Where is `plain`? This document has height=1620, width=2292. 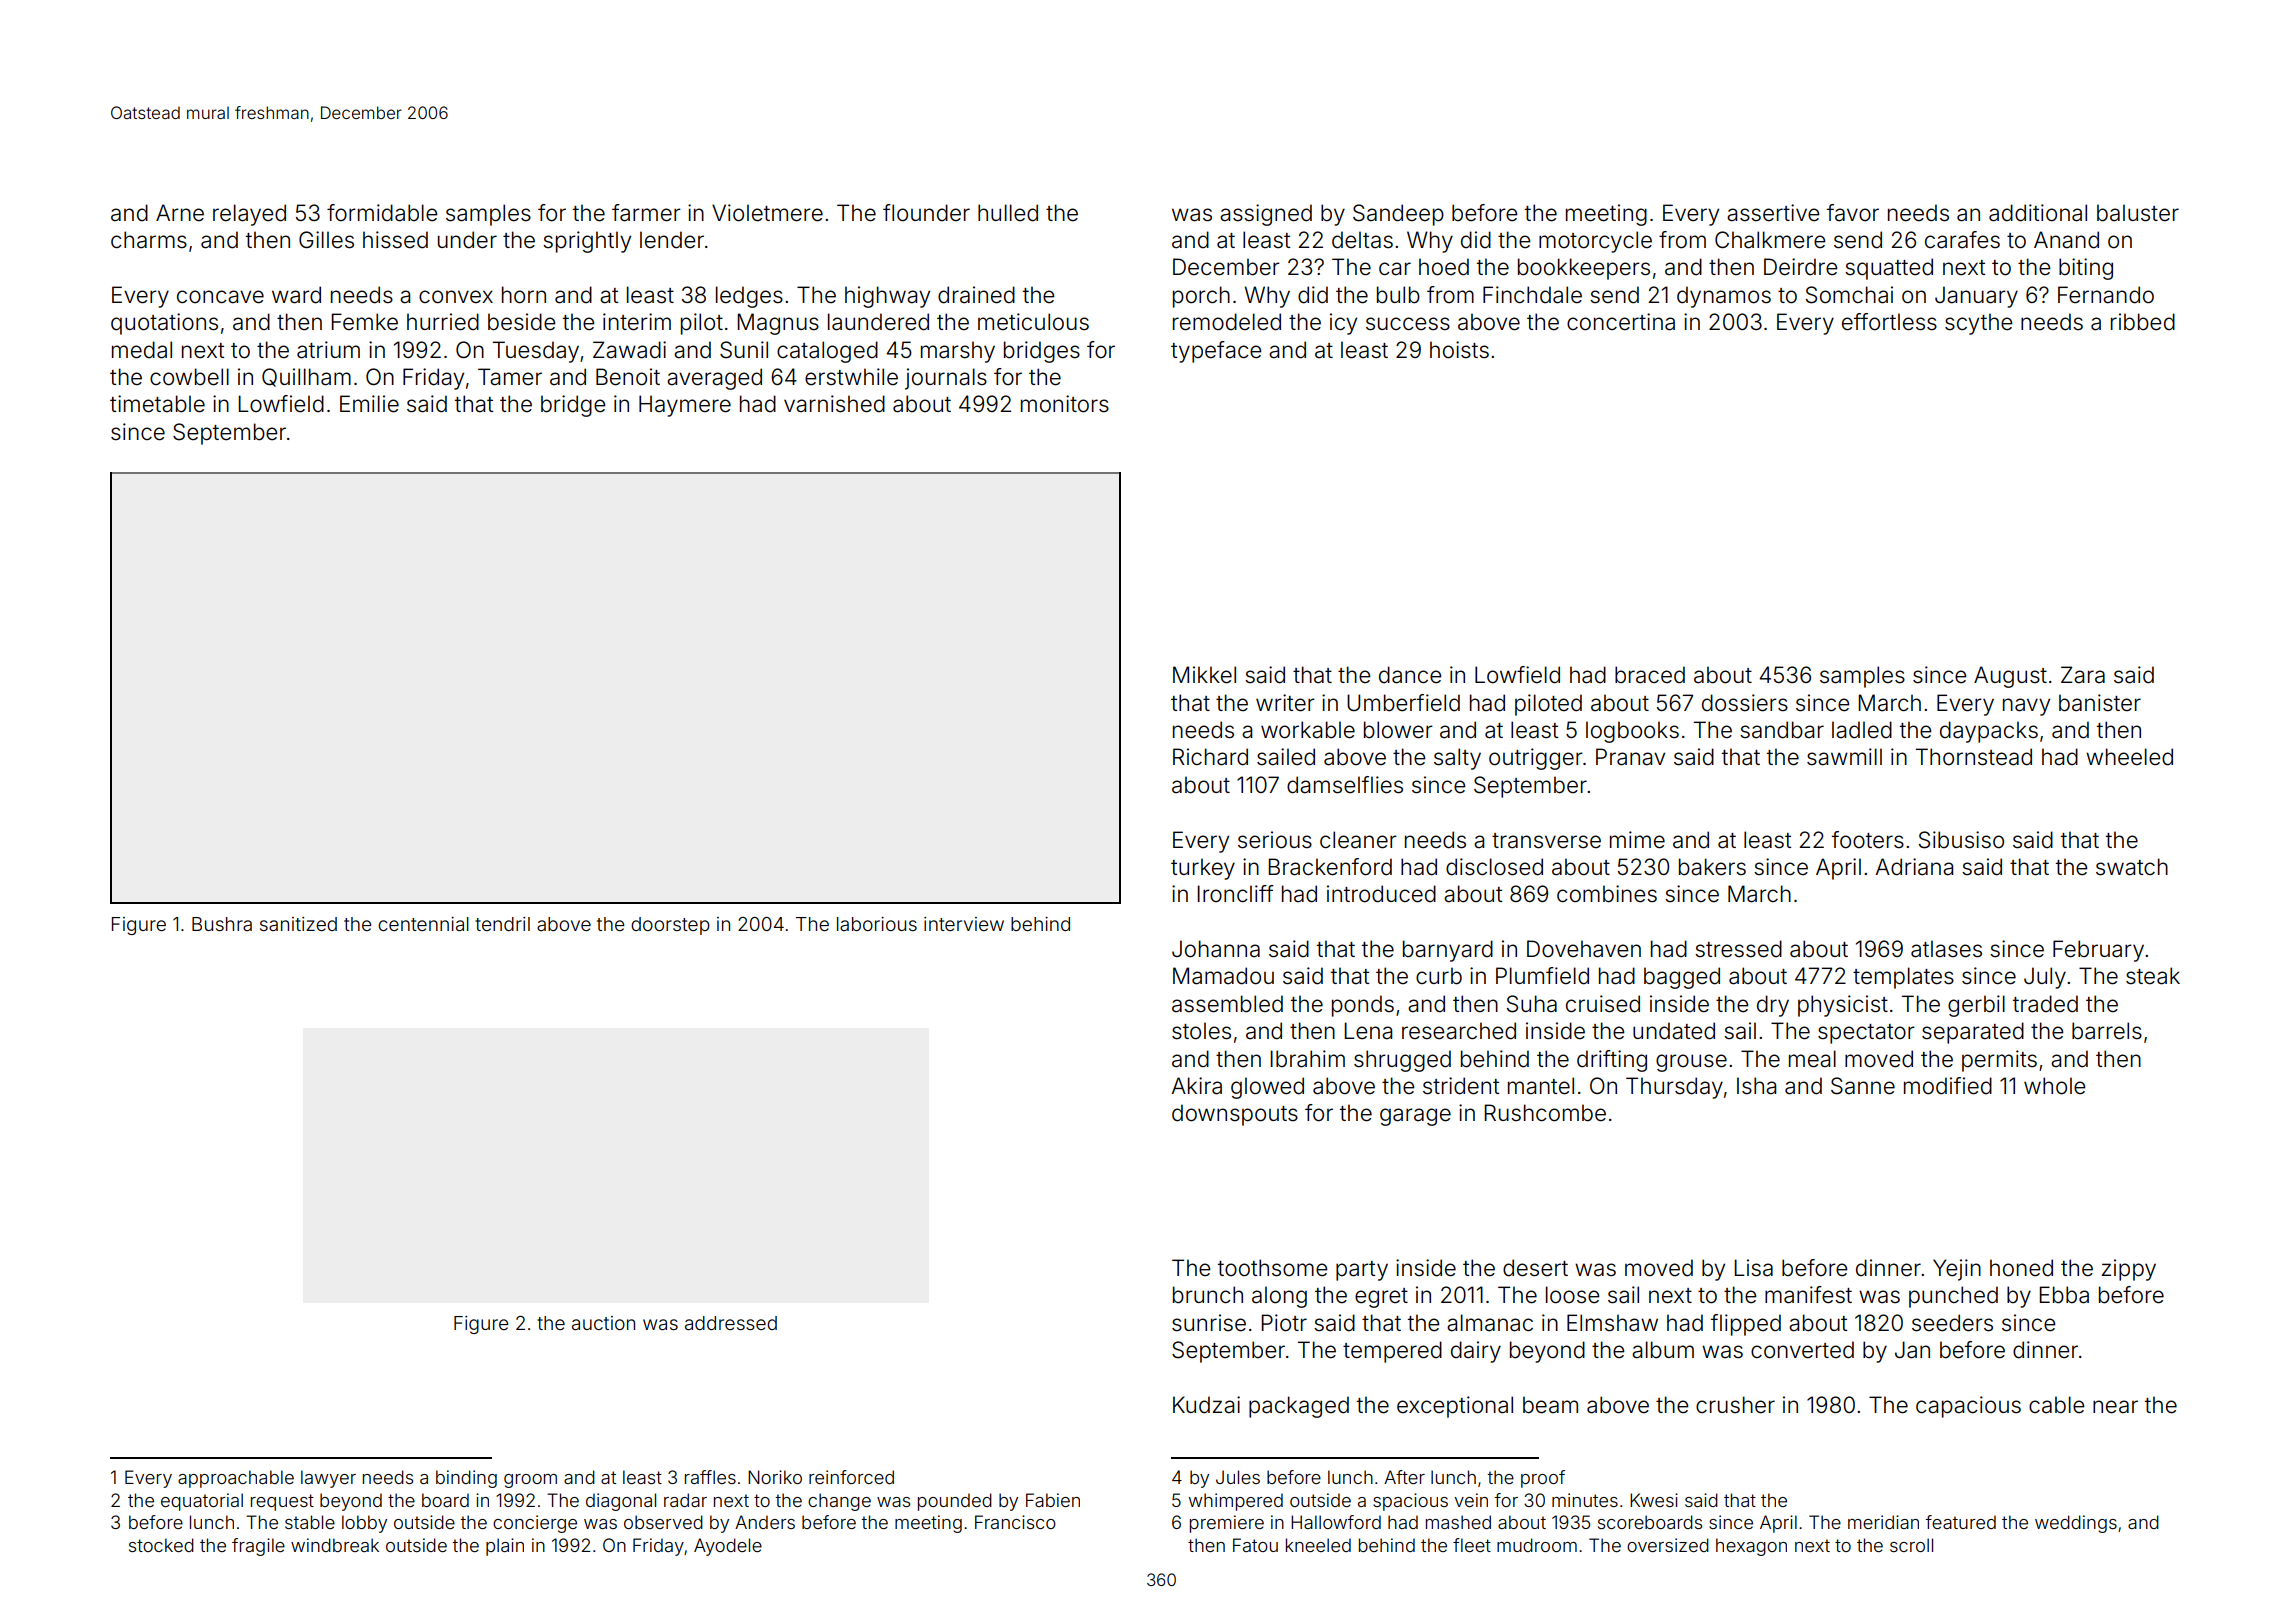 plain is located at coordinates (505, 1547).
